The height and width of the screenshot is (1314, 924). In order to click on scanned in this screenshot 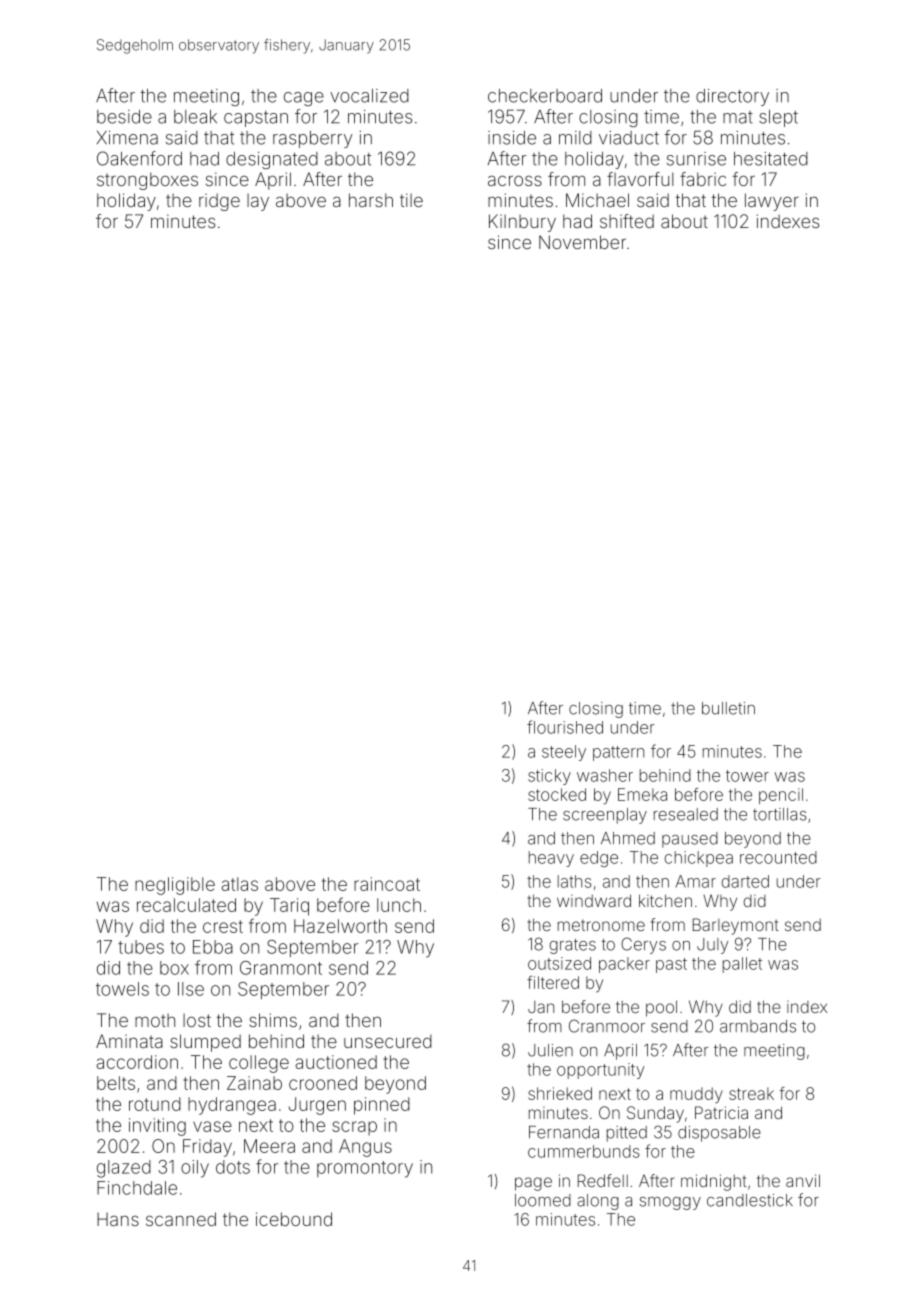, I will do `click(181, 1219)`.
